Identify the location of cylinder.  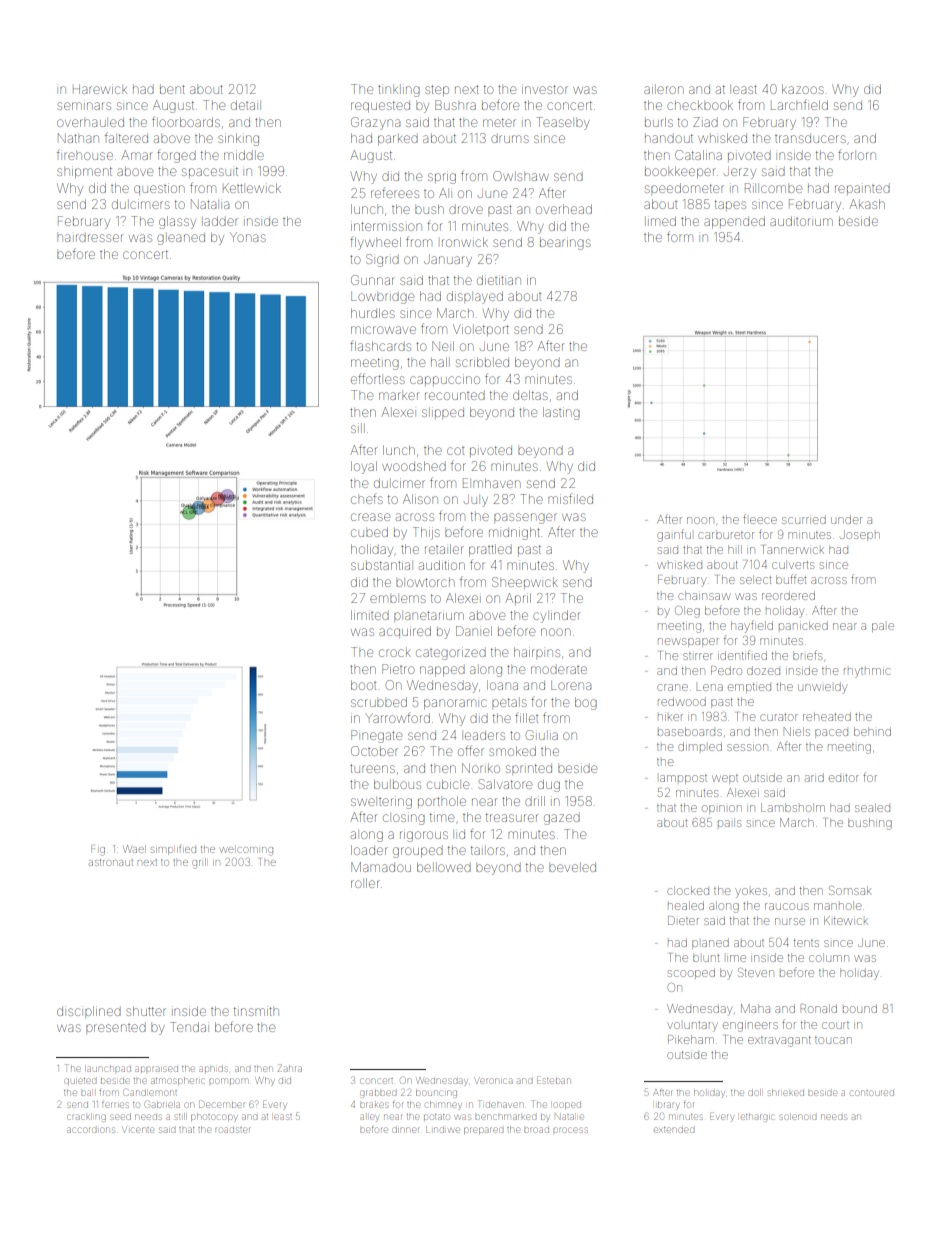
(556, 616).
